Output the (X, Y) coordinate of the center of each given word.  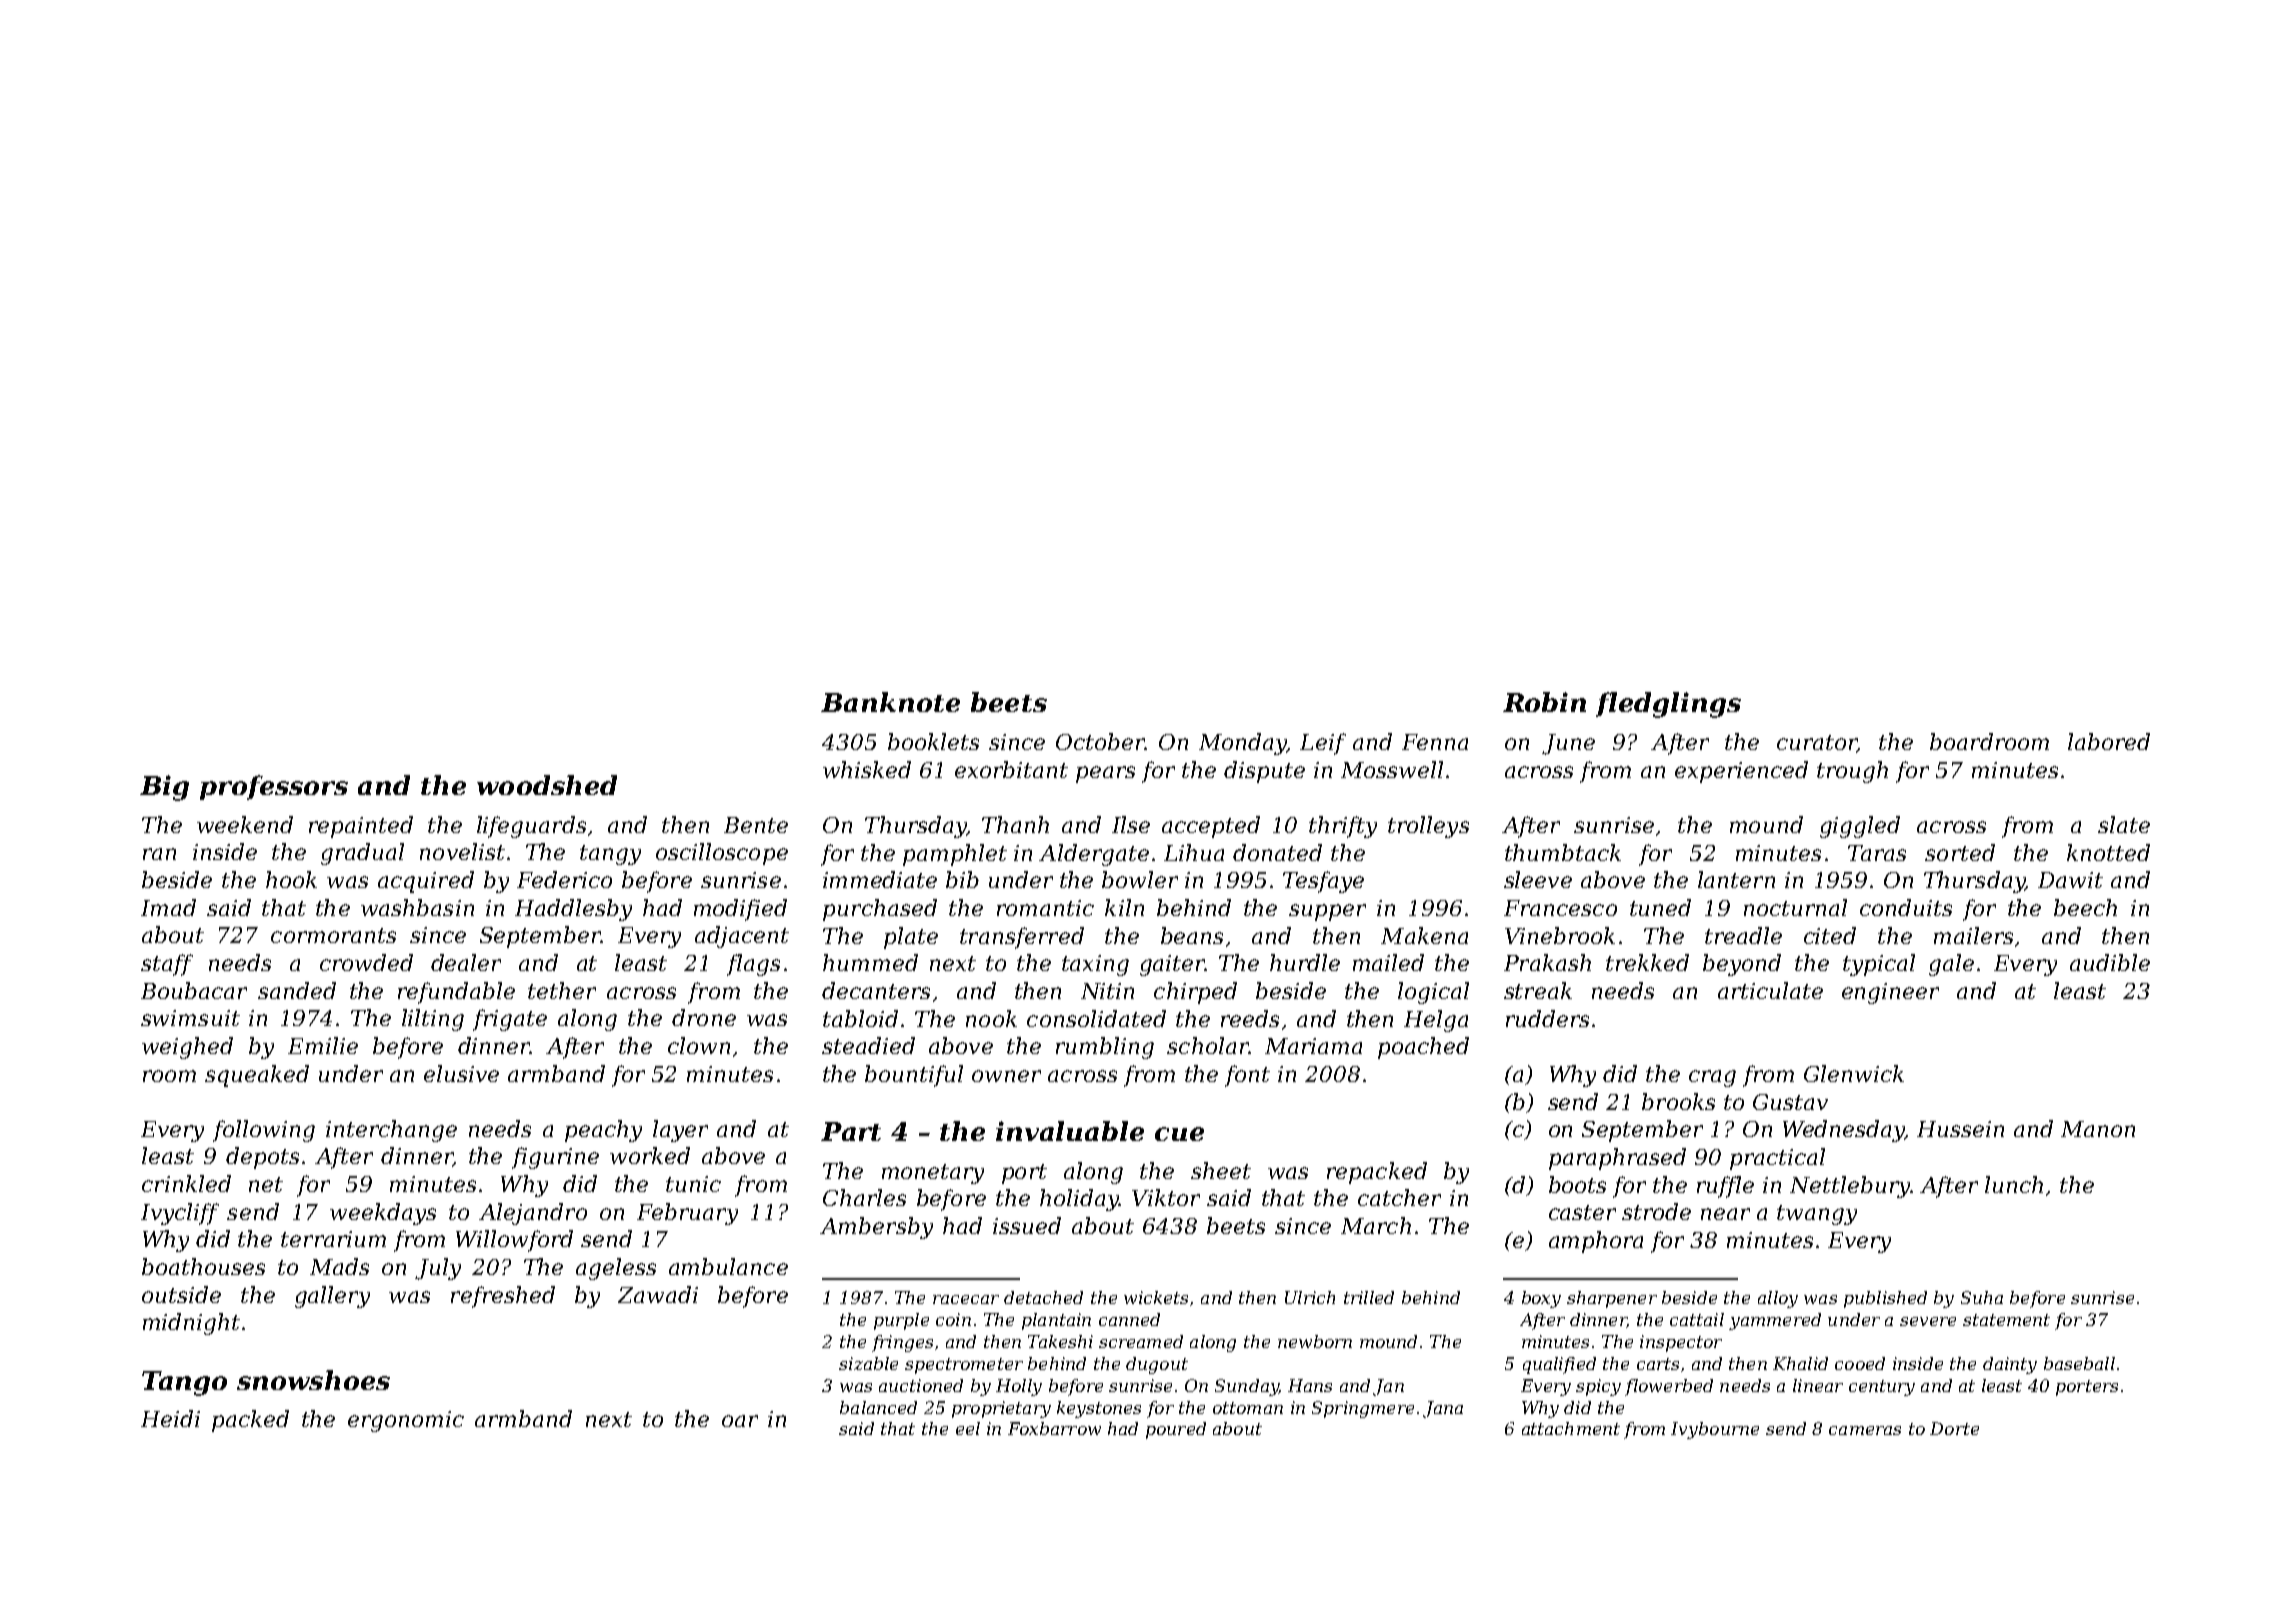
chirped (1195, 993)
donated (1277, 852)
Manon (2098, 1129)
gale (1951, 965)
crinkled (186, 1183)
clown (699, 1045)
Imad (168, 907)
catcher (1399, 1197)
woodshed (547, 785)
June (1568, 744)
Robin (1544, 702)
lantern (1736, 879)
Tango (184, 1383)
